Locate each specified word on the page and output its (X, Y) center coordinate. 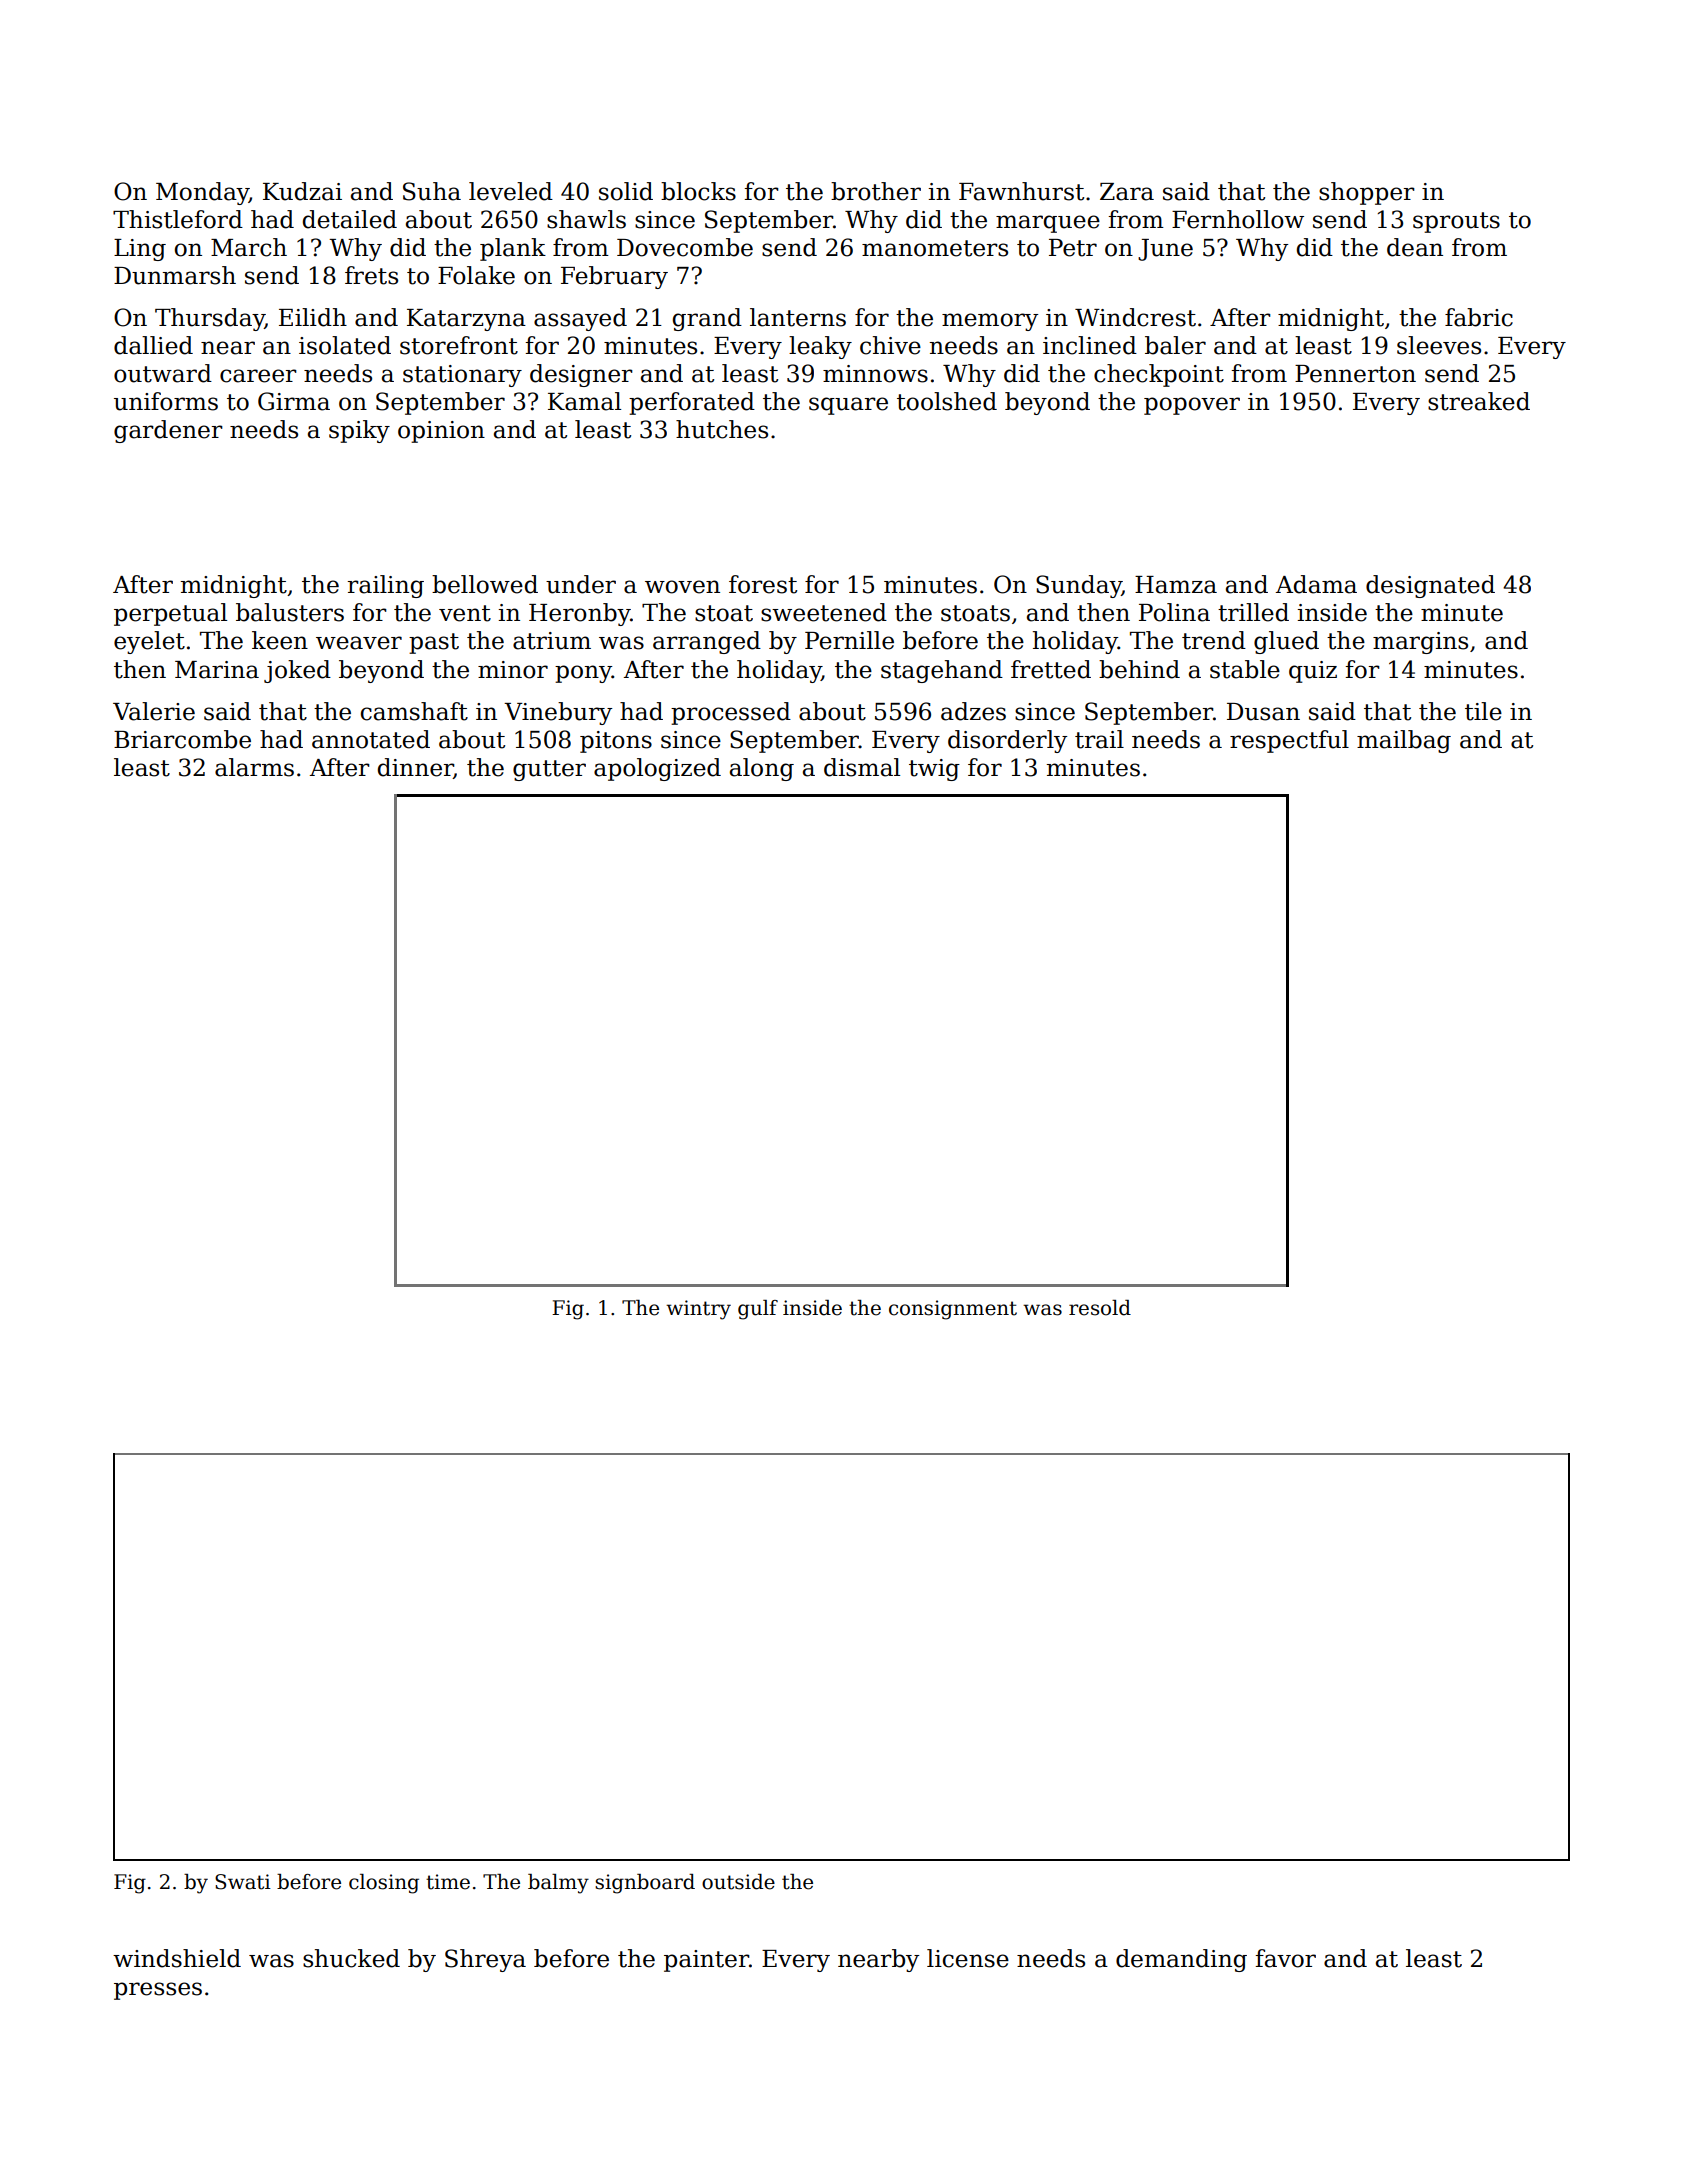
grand (707, 319)
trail (1099, 739)
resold (1100, 1308)
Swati (243, 1882)
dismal (862, 767)
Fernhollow (1238, 219)
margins (1420, 643)
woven (682, 587)
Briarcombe (182, 739)
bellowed (485, 584)
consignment (953, 1310)
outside (738, 1882)
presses (158, 1991)
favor (1286, 1958)
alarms (254, 767)
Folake (476, 275)
